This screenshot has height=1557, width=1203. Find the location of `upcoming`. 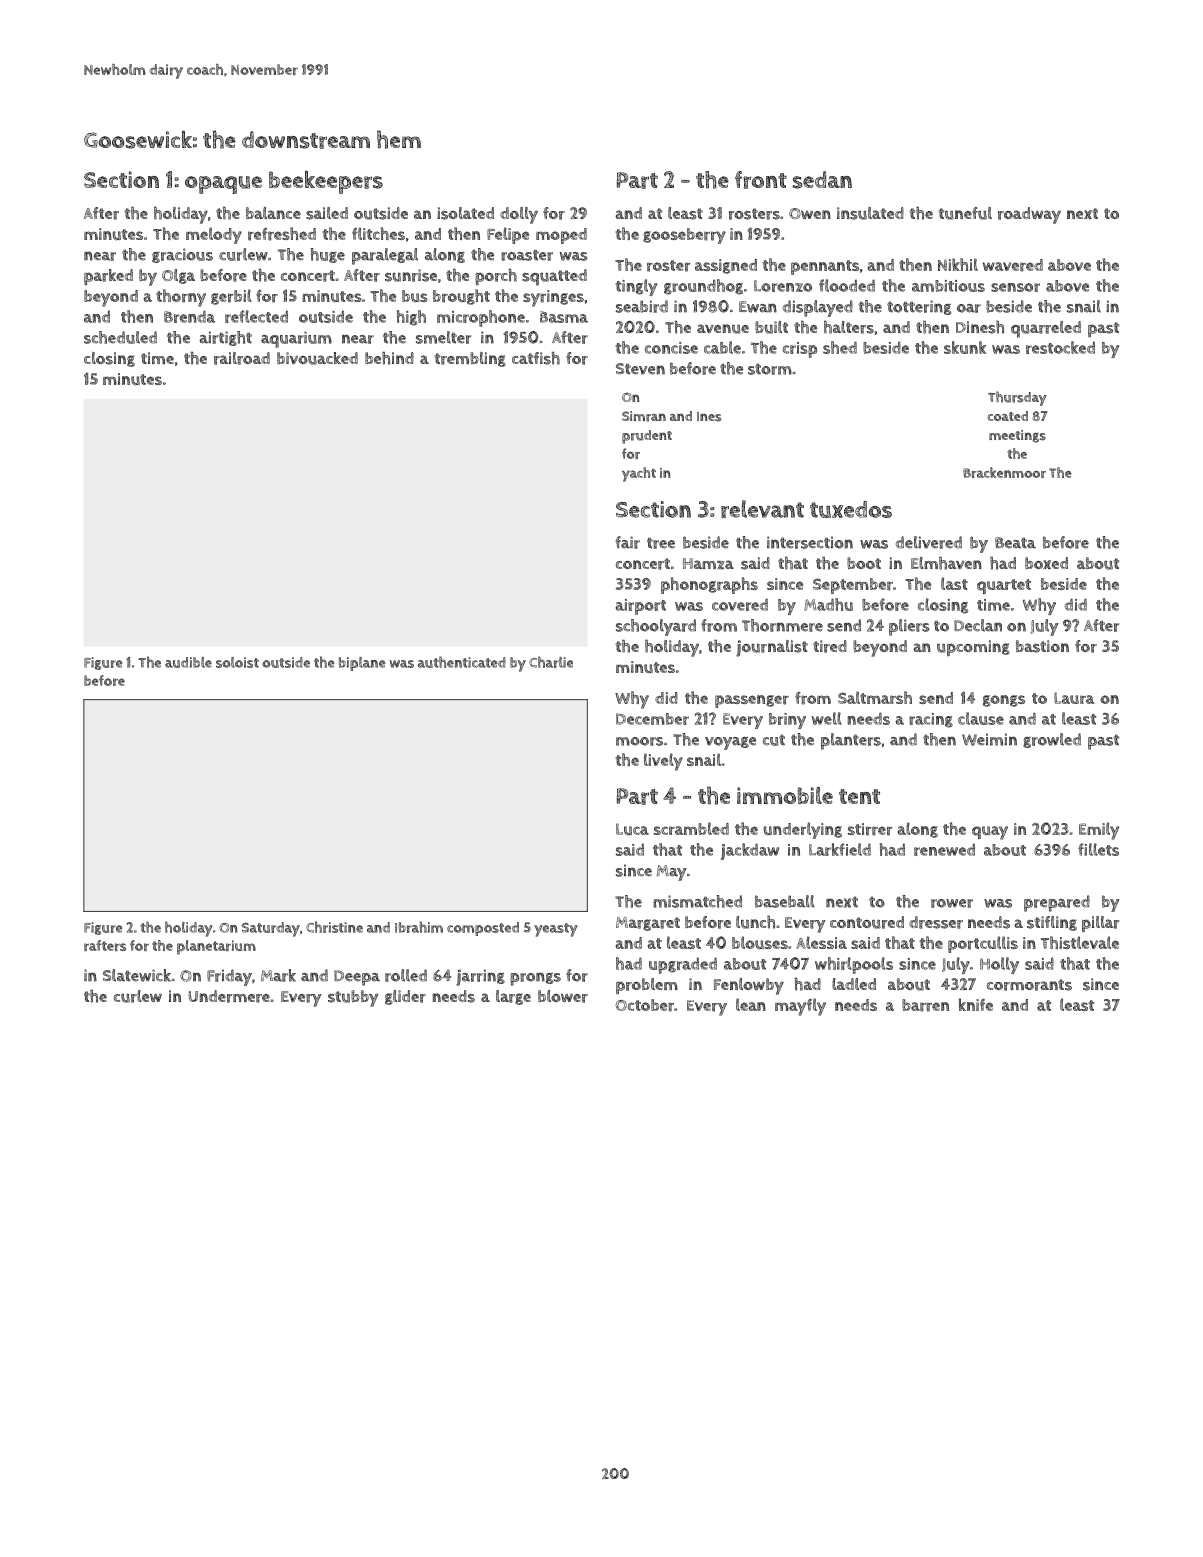

upcoming is located at coordinates (973, 648).
